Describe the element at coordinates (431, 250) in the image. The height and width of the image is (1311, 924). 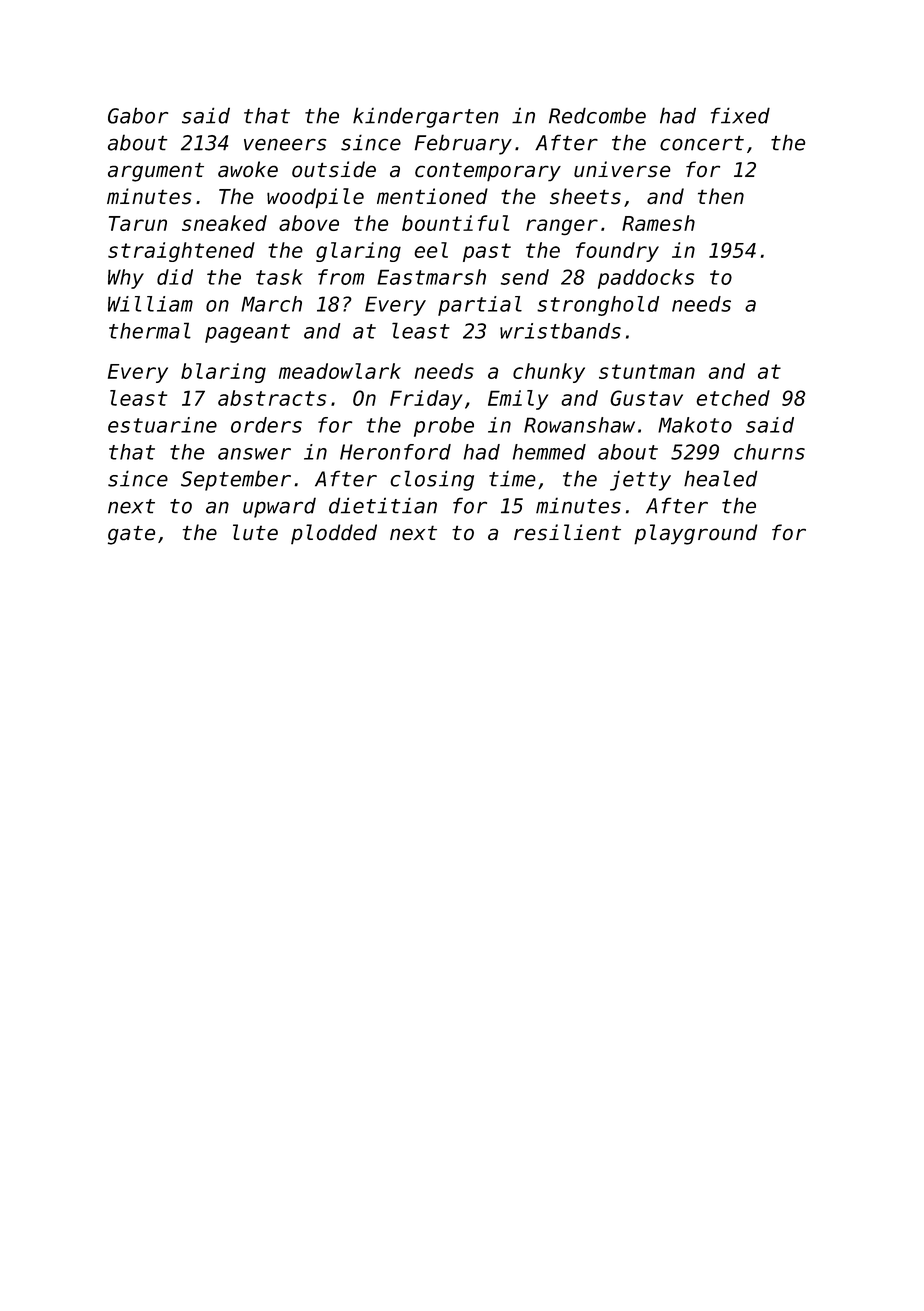
I see `eel` at that location.
